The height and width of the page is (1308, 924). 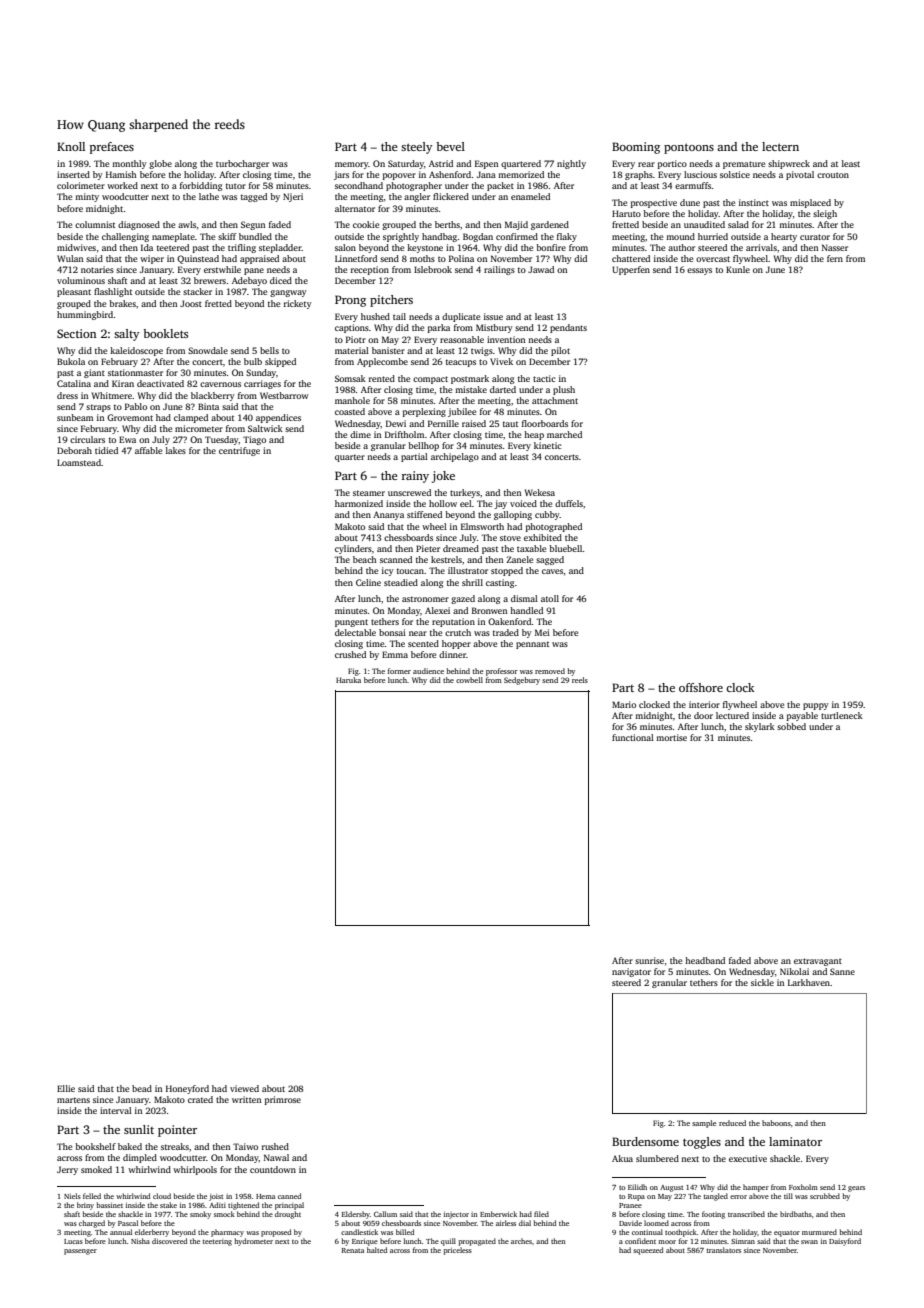 What do you see at coordinates (355, 208) in the page?
I see `alternator` at bounding box center [355, 208].
